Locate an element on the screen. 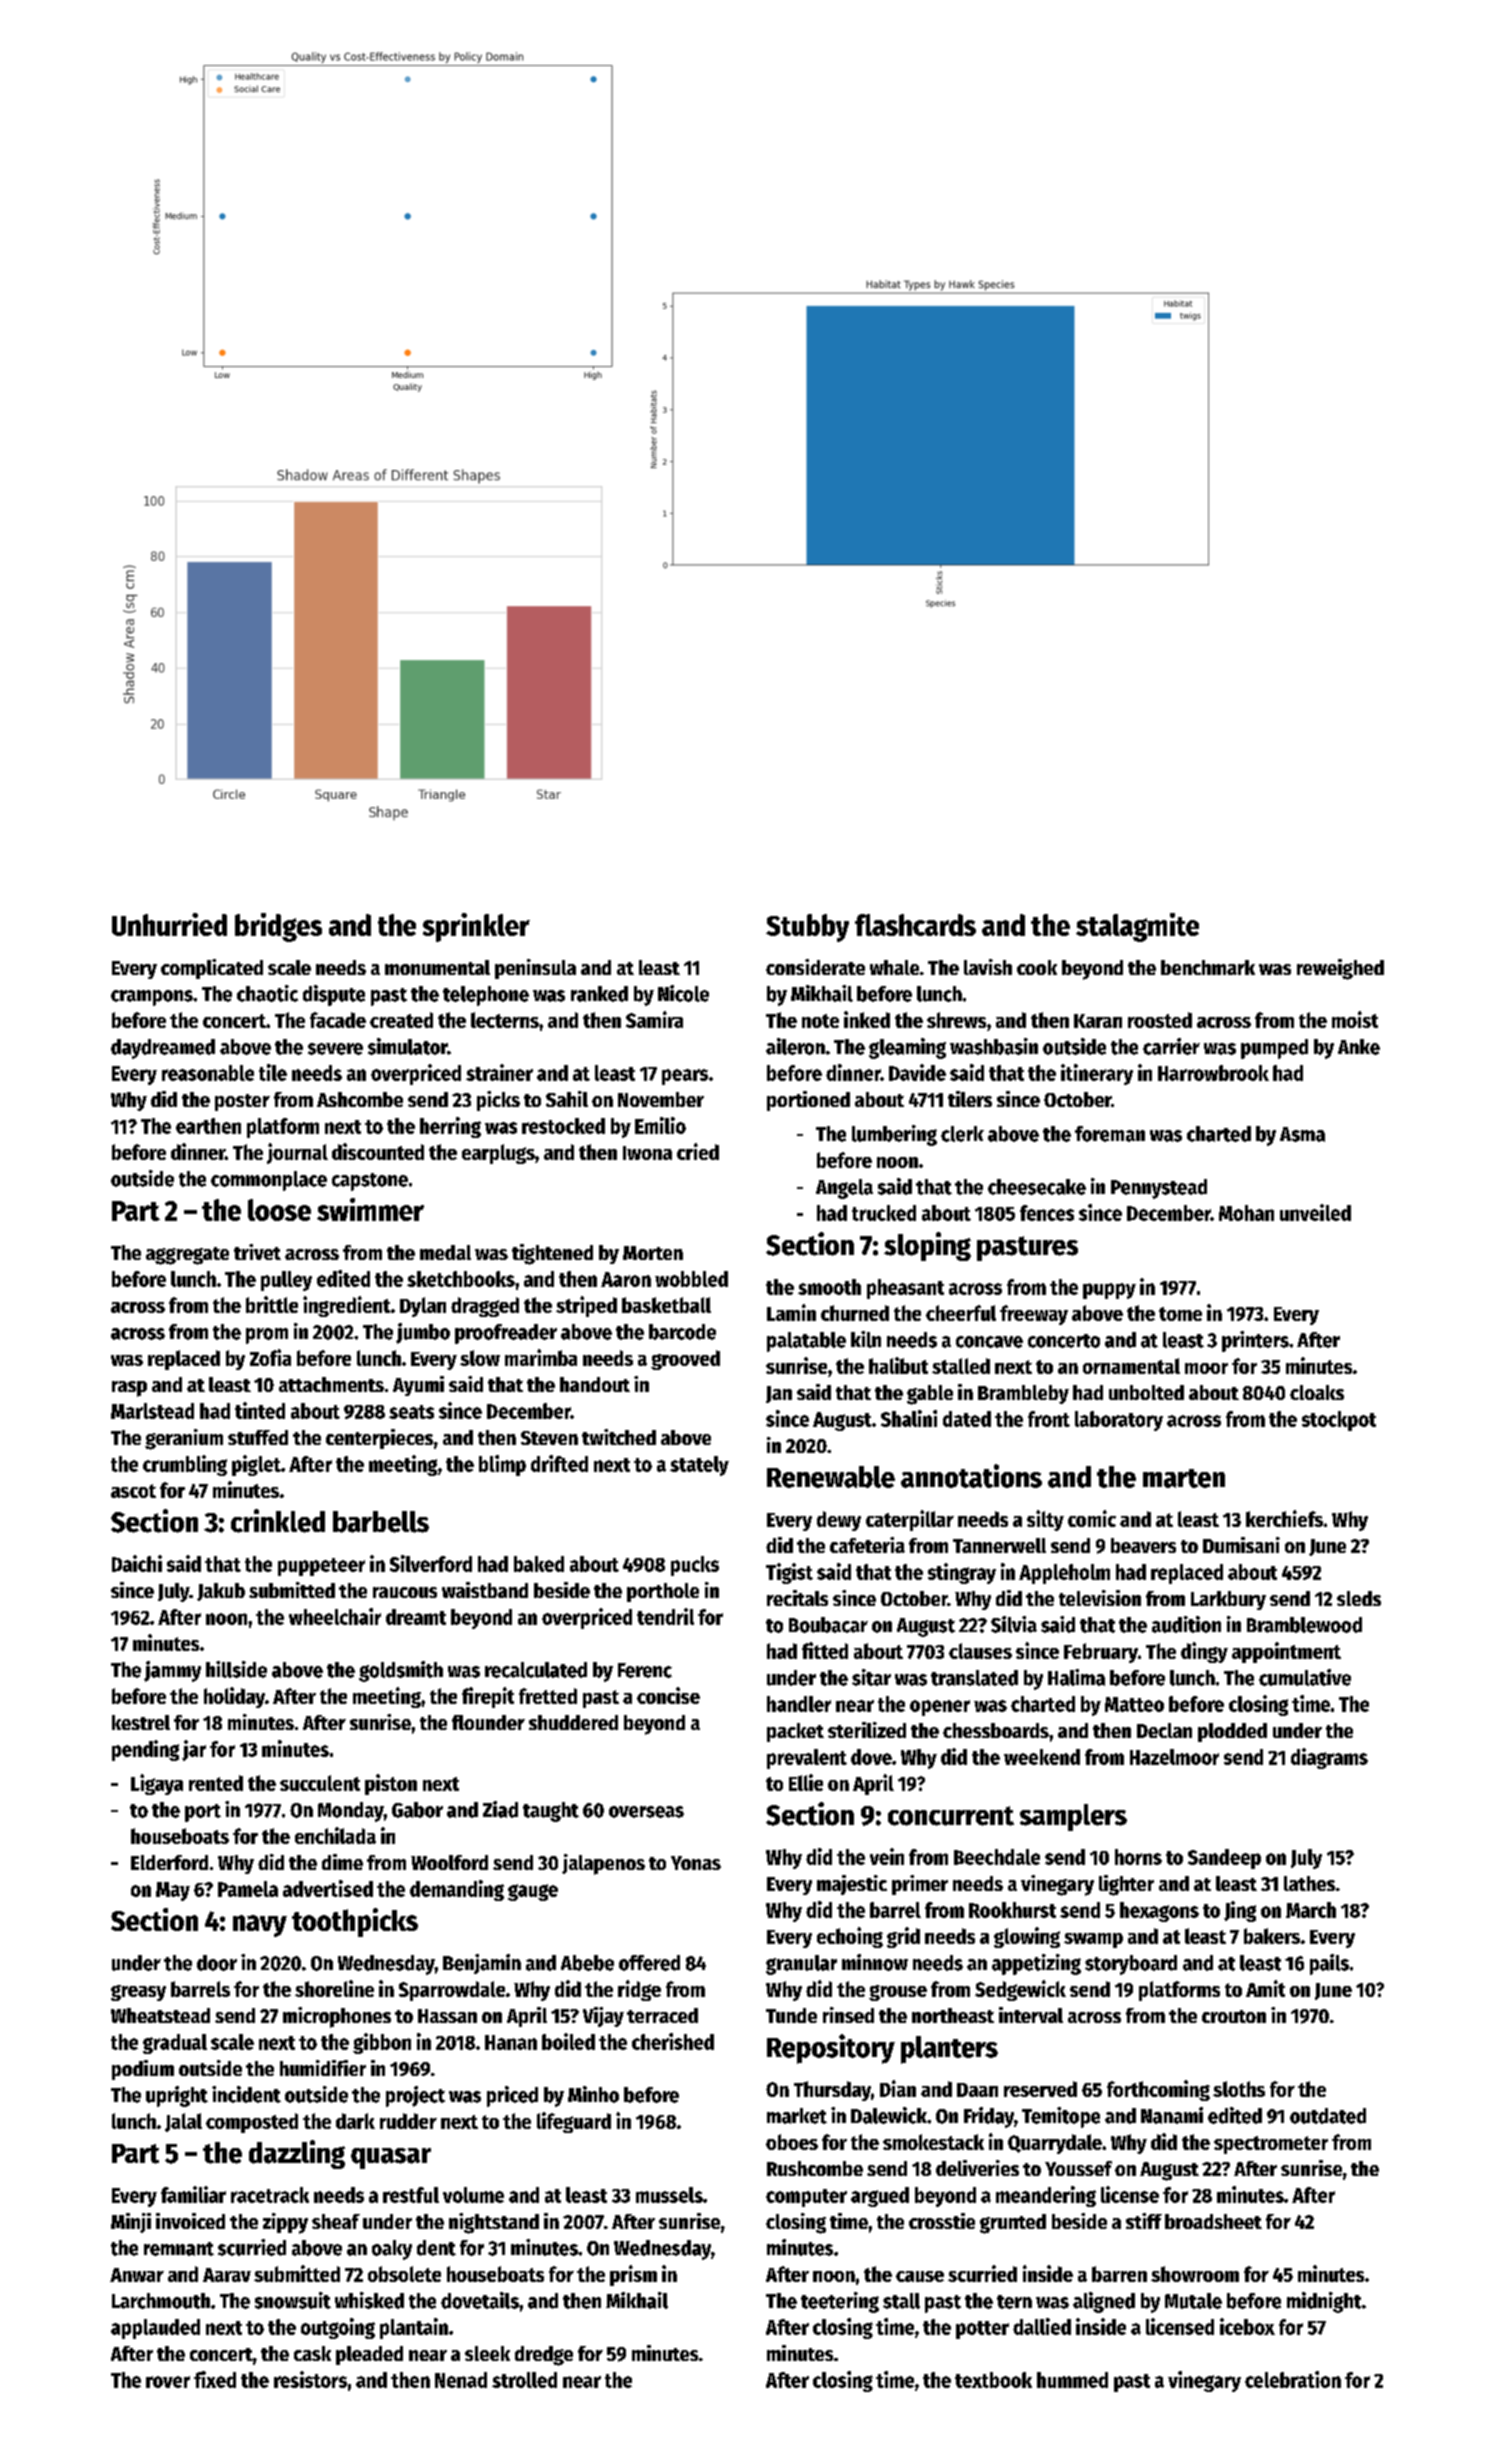 The width and height of the screenshot is (1496, 2464). oboes is located at coordinates (792, 2142).
